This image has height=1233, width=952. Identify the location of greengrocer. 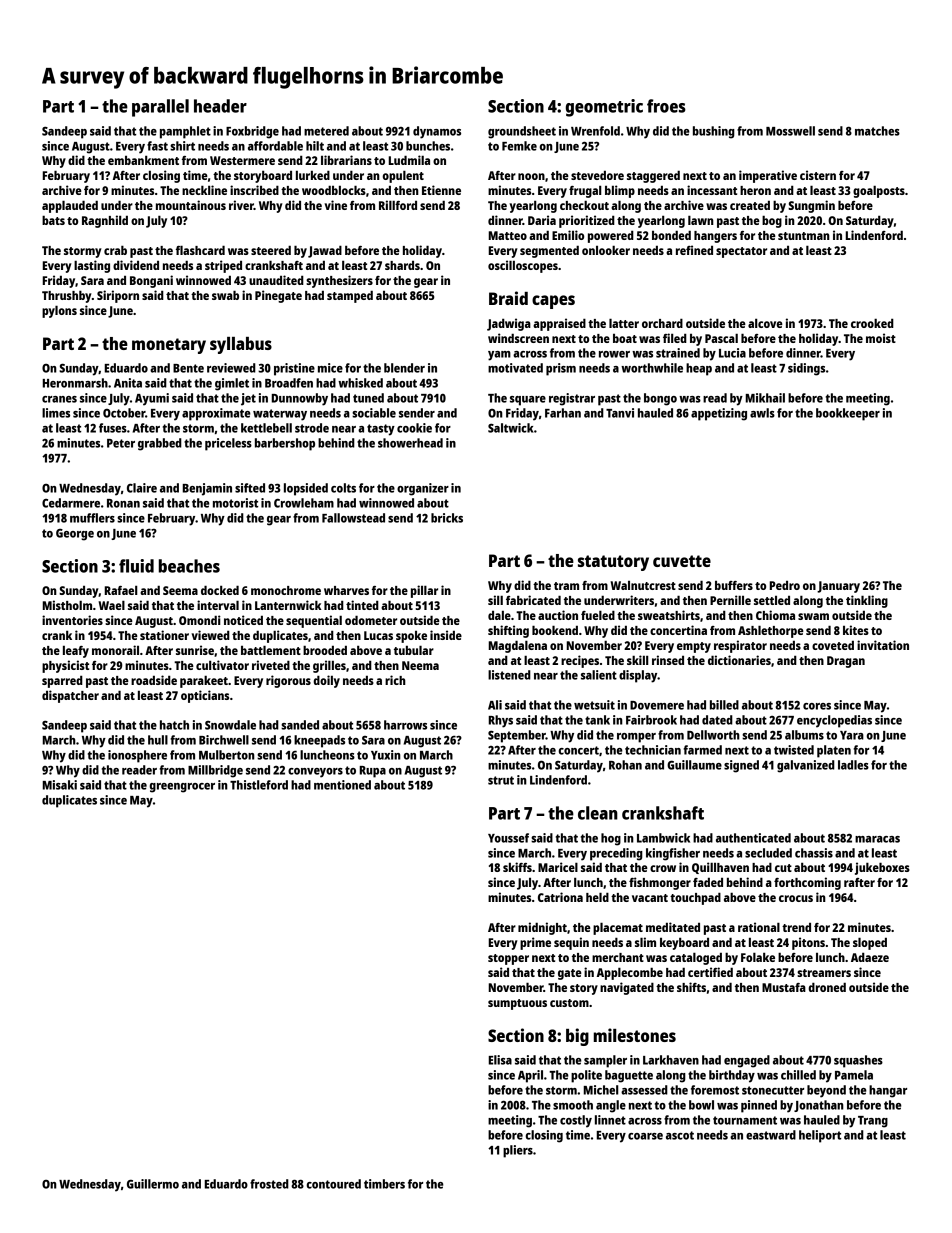
(182, 788).
